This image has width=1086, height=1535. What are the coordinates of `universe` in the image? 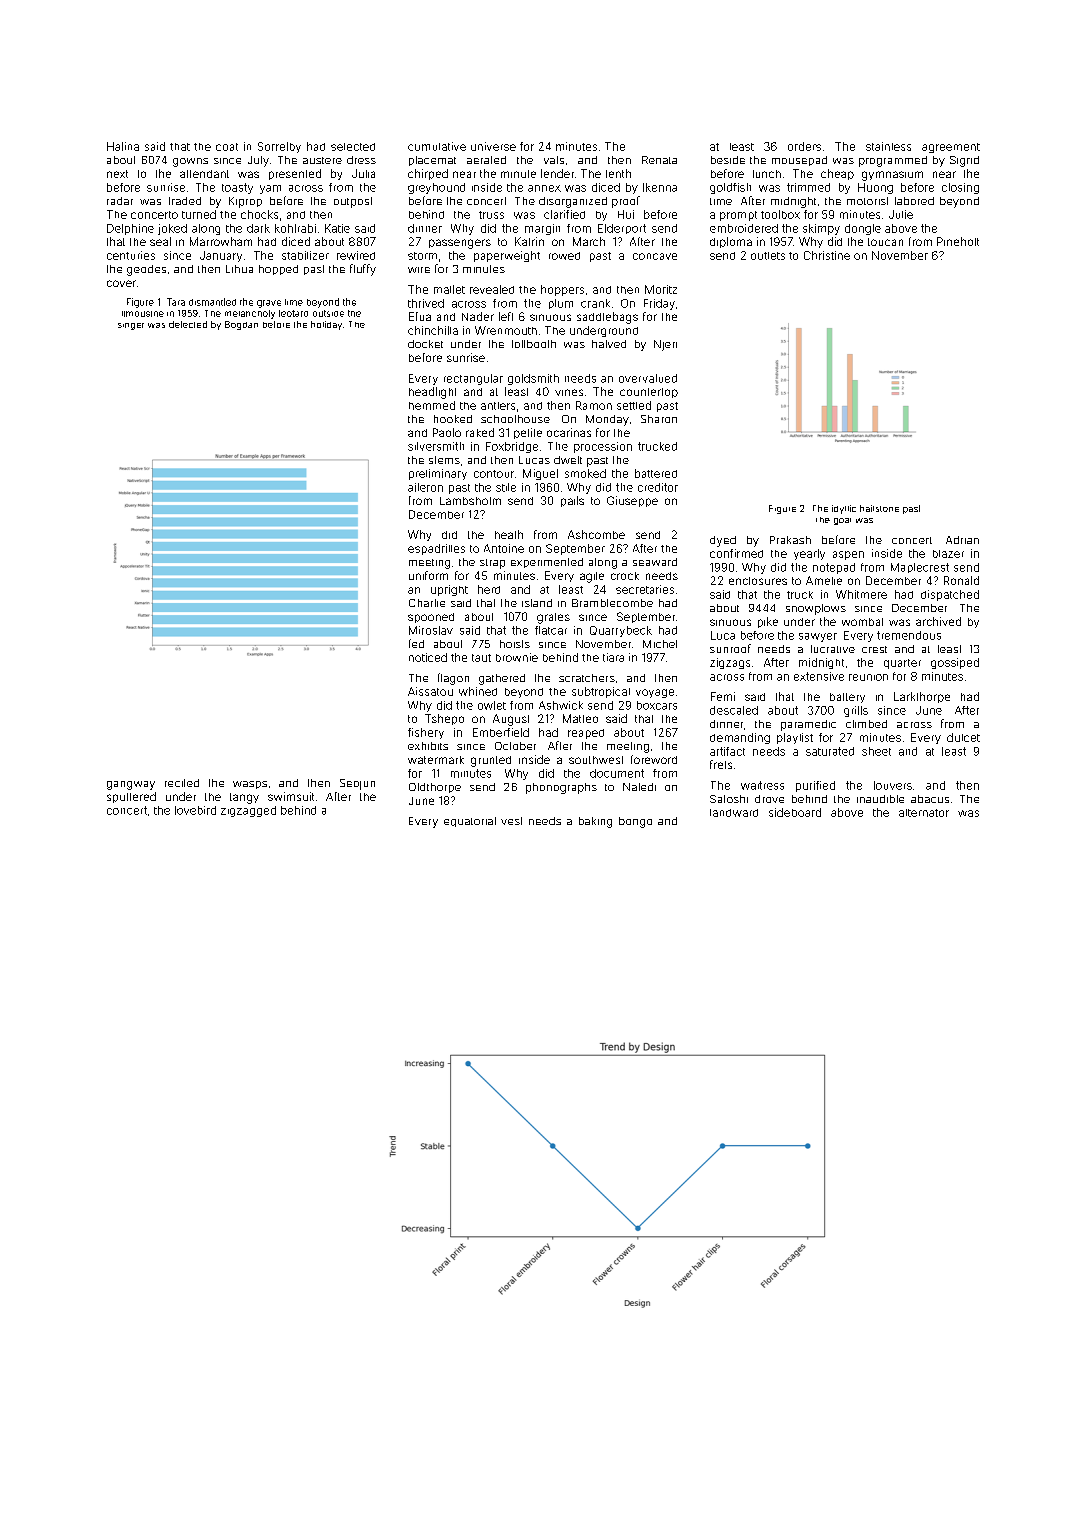 It's located at (493, 146).
